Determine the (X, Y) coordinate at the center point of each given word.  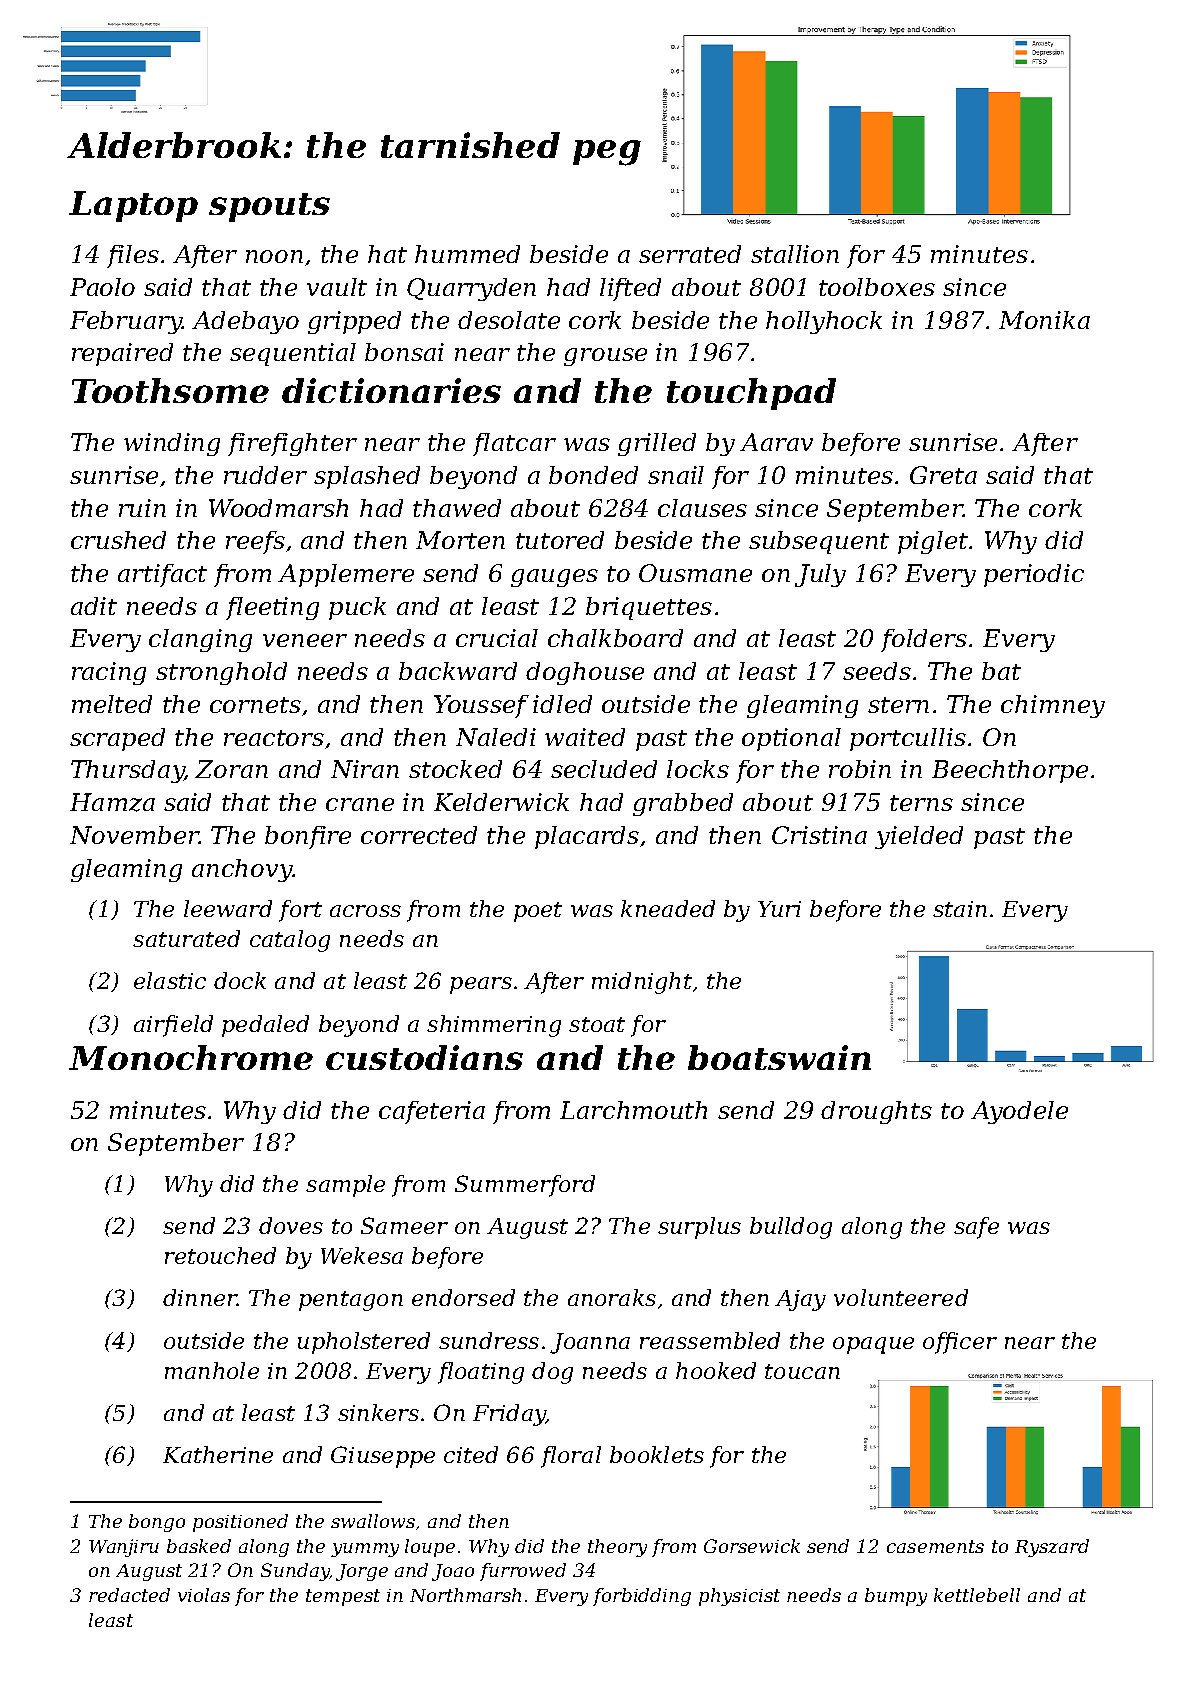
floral (571, 1457)
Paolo (102, 287)
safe (976, 1228)
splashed (367, 477)
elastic (170, 980)
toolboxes (877, 287)
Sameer (404, 1225)
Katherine (218, 1454)
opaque (873, 1345)
